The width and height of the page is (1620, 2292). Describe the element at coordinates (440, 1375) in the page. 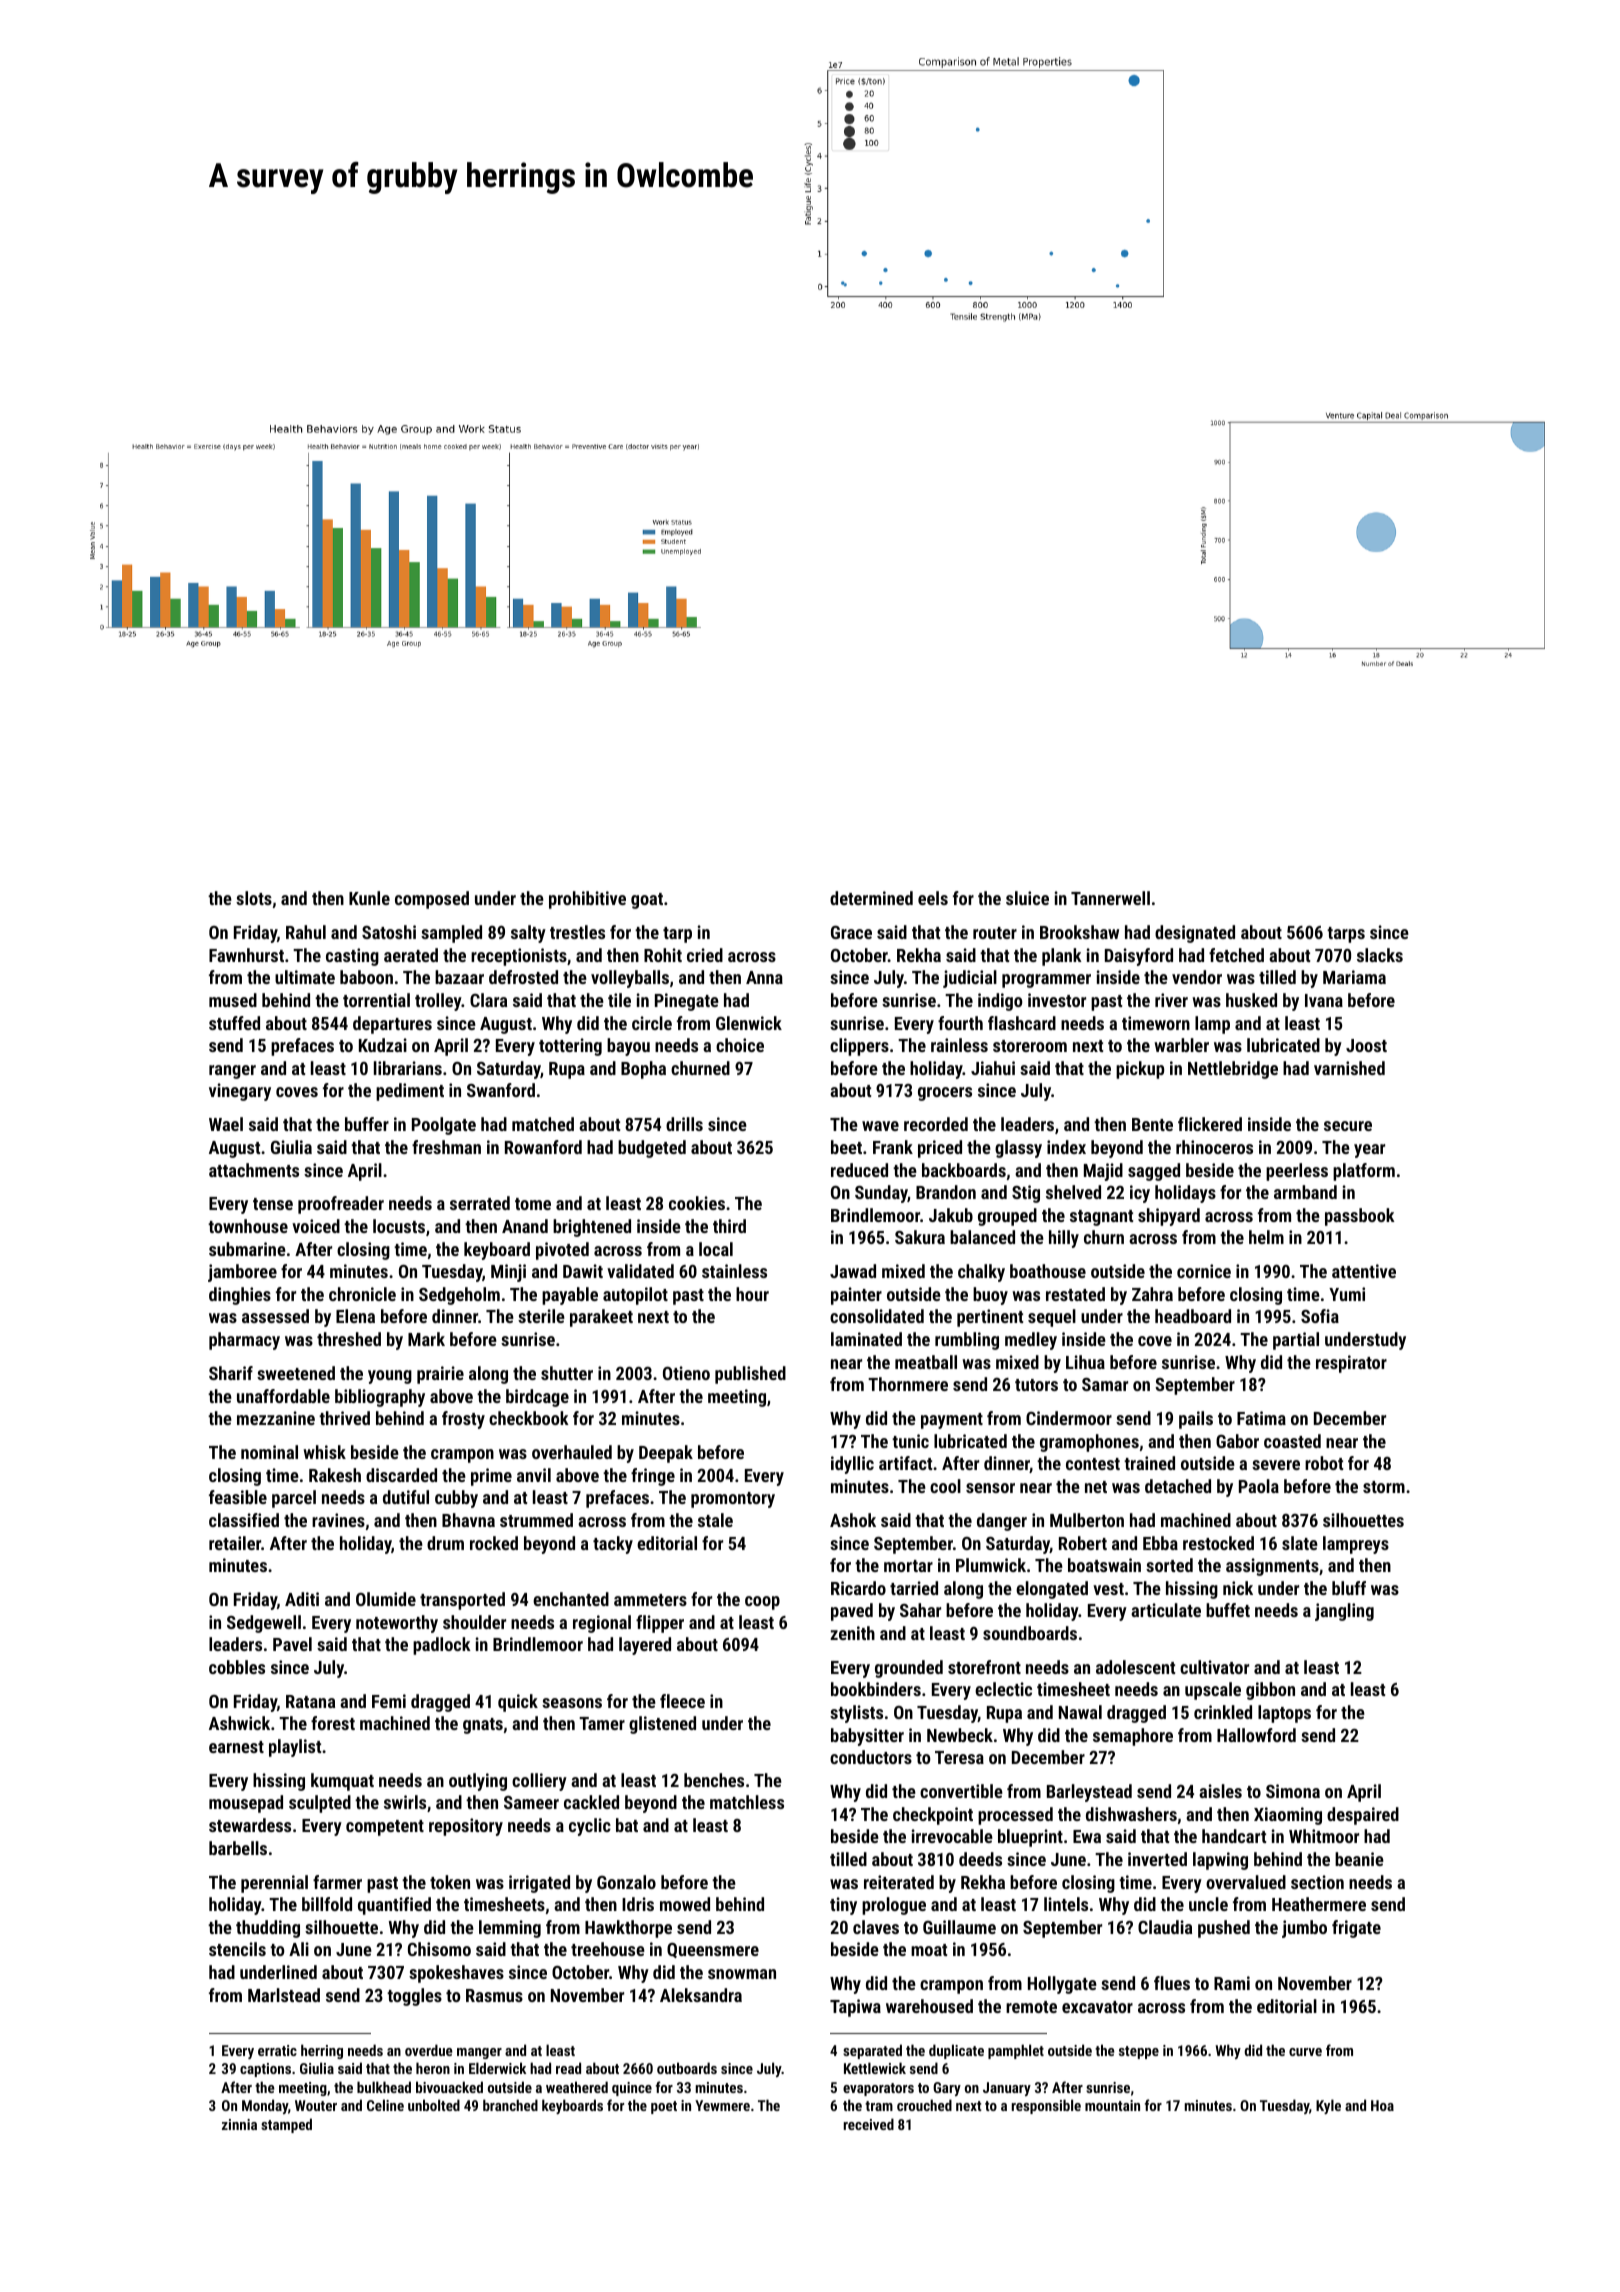

I see `prairie` at that location.
